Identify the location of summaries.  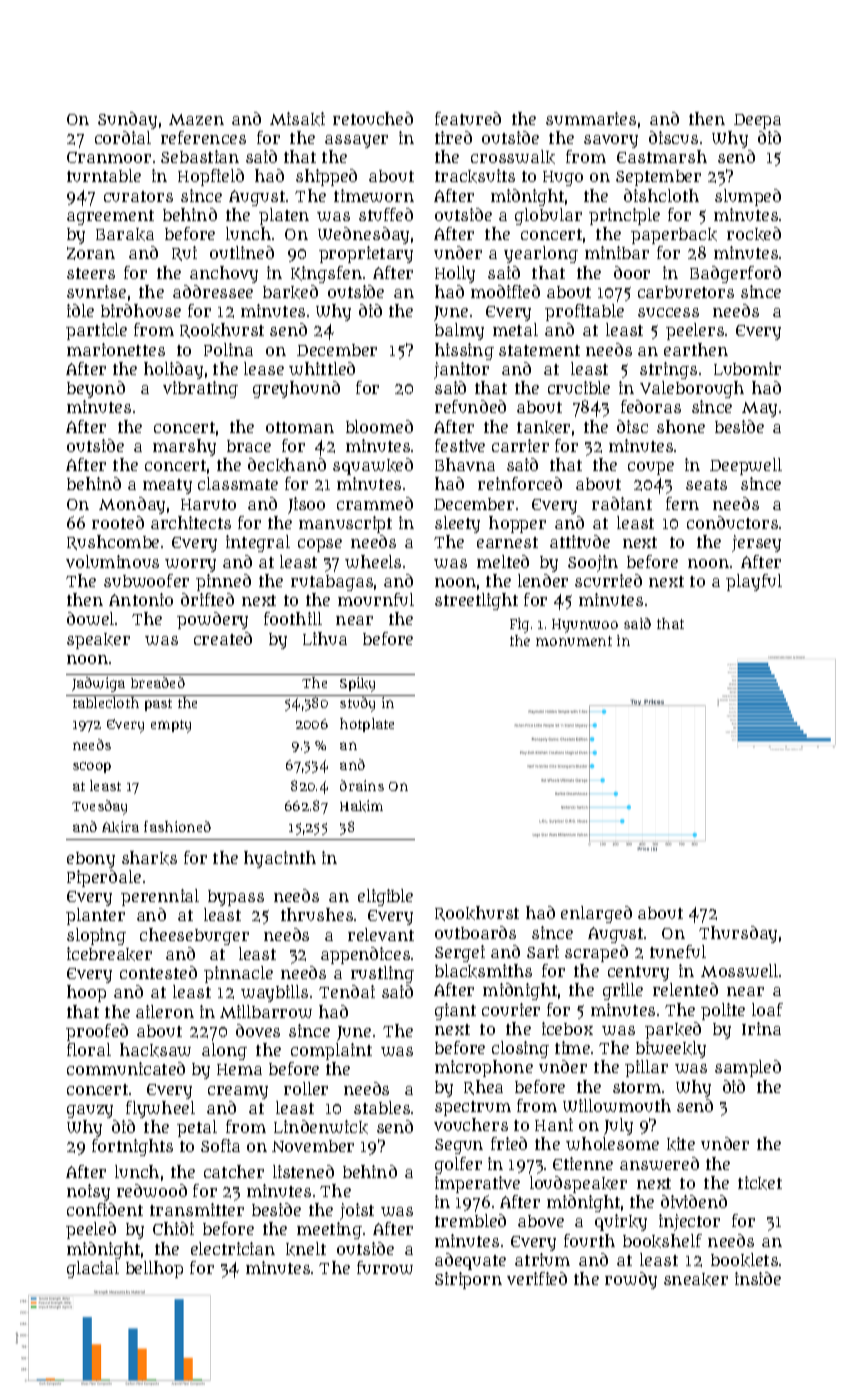
(591, 118).
